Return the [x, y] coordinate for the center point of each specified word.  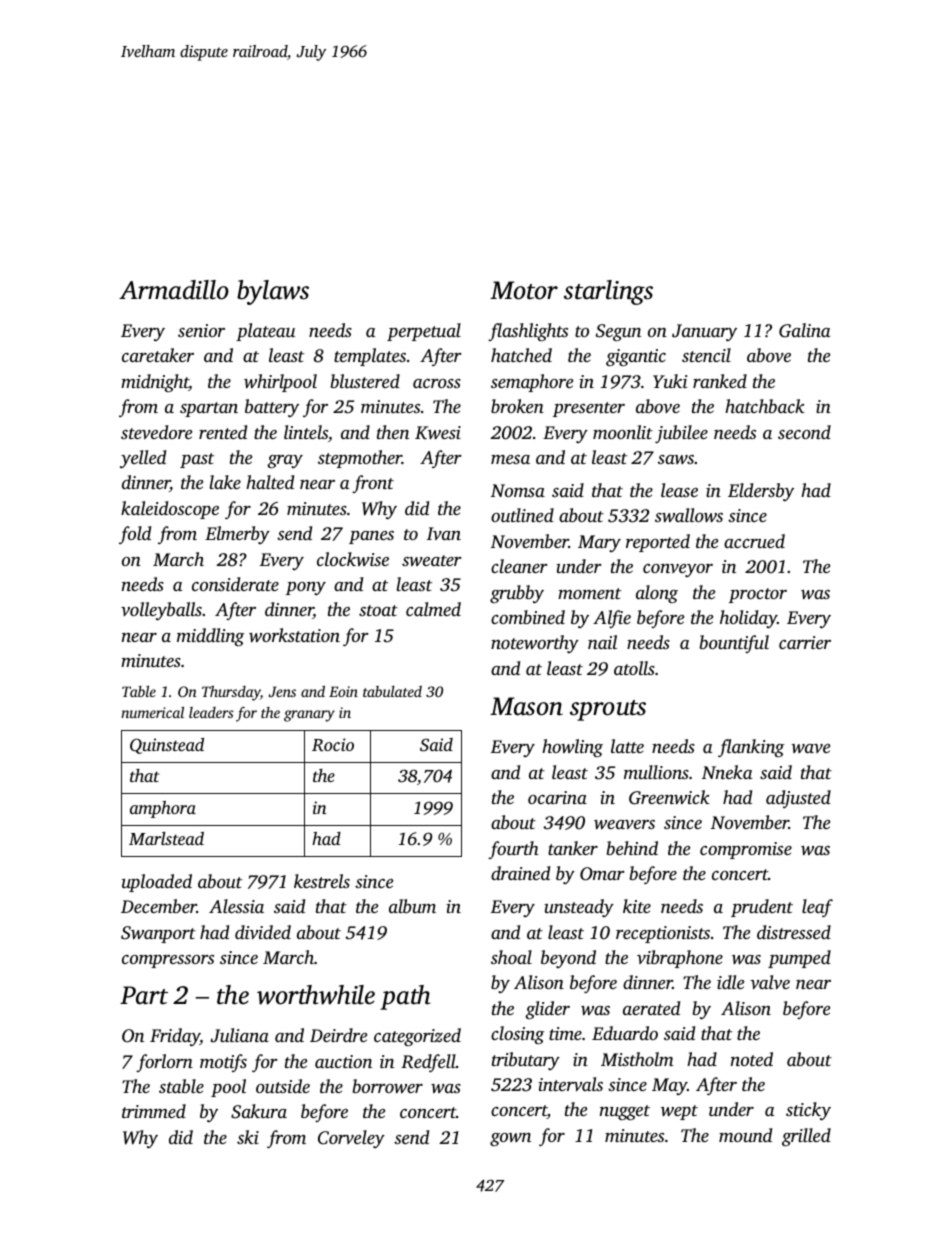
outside [283, 1086]
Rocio [333, 744]
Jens [282, 691]
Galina [804, 330]
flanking [751, 748]
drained [520, 873]
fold [135, 535]
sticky [808, 1111]
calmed [433, 609]
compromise [746, 850]
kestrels [322, 881]
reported [658, 543]
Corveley [351, 1139]
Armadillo [174, 290]
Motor [524, 290]
